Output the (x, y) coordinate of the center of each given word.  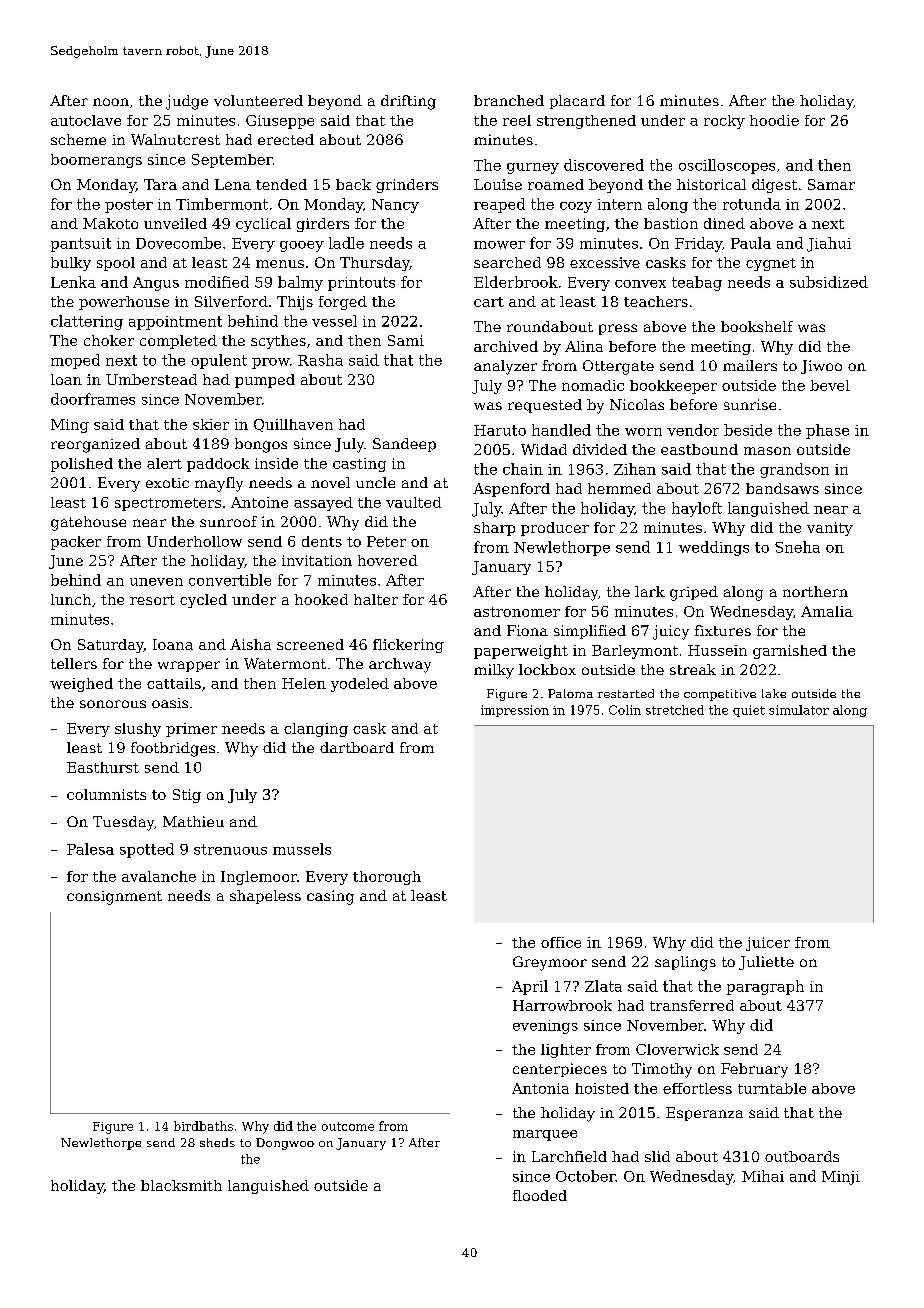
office (561, 942)
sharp (494, 529)
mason (767, 451)
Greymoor (550, 963)
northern (815, 591)
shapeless (265, 897)
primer (191, 730)
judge (187, 102)
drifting (408, 102)
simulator (799, 710)
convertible (230, 580)
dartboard (357, 747)
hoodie (774, 120)
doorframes (93, 399)
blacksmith (181, 1185)
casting (359, 465)
